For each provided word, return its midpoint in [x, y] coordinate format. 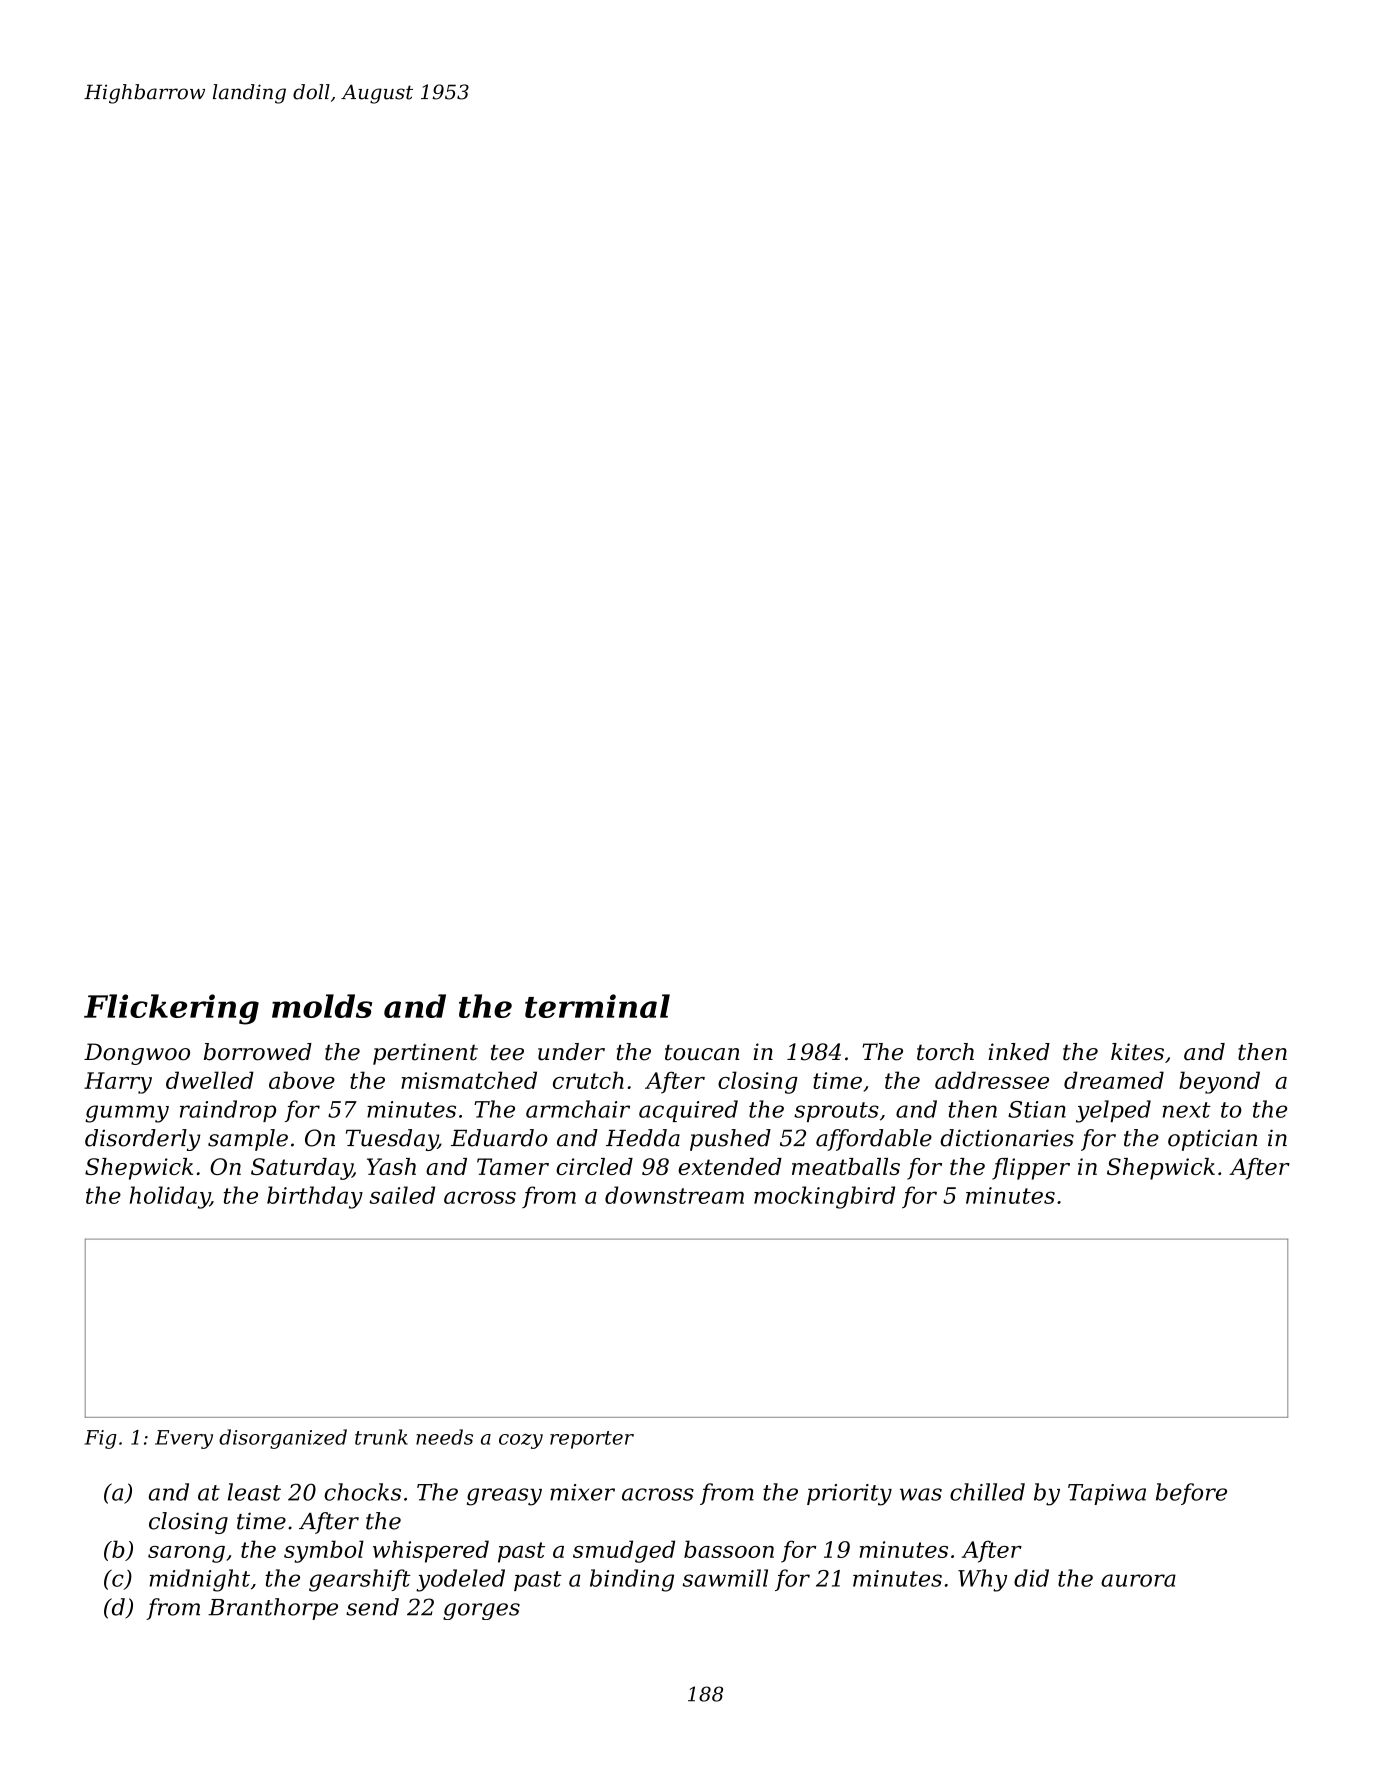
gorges [481, 1611]
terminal [597, 1006]
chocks [362, 1492]
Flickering [171, 1009]
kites [1137, 1052]
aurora [1138, 1580]
